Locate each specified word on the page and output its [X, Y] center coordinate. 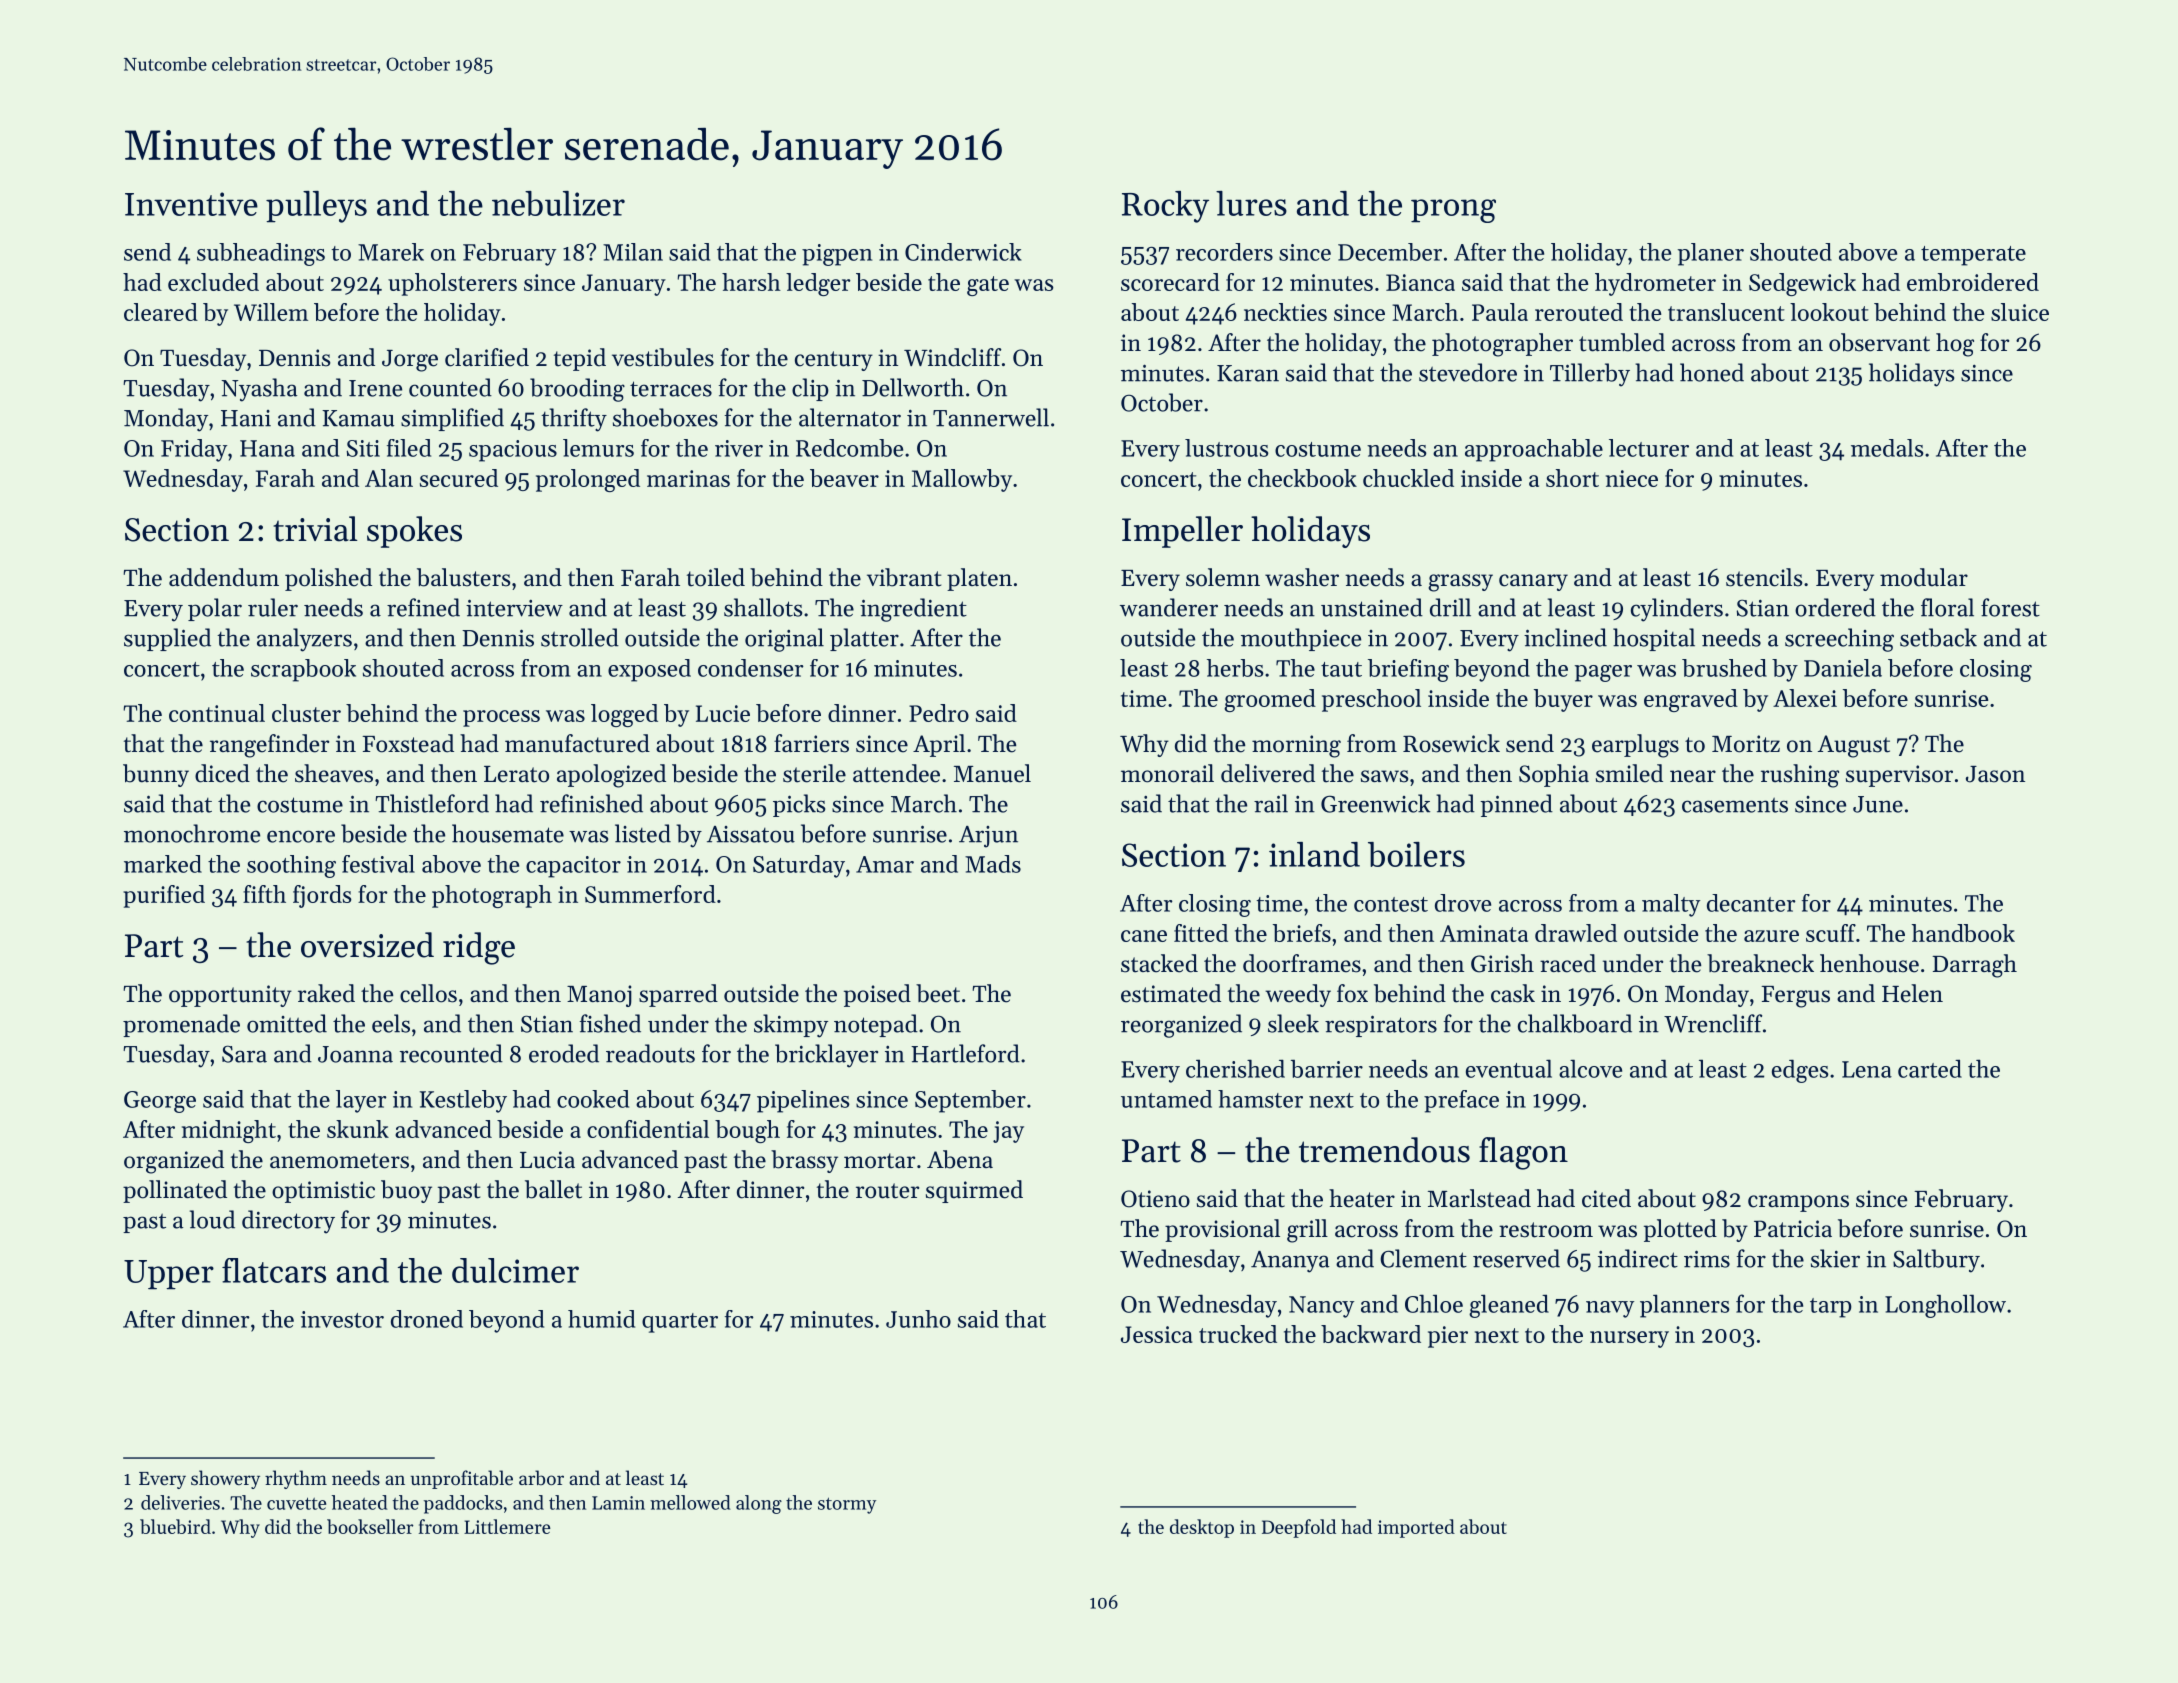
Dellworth [913, 387]
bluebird [175, 1526]
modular [1924, 577]
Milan [633, 252]
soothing [291, 866]
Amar [885, 864]
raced [1568, 963]
